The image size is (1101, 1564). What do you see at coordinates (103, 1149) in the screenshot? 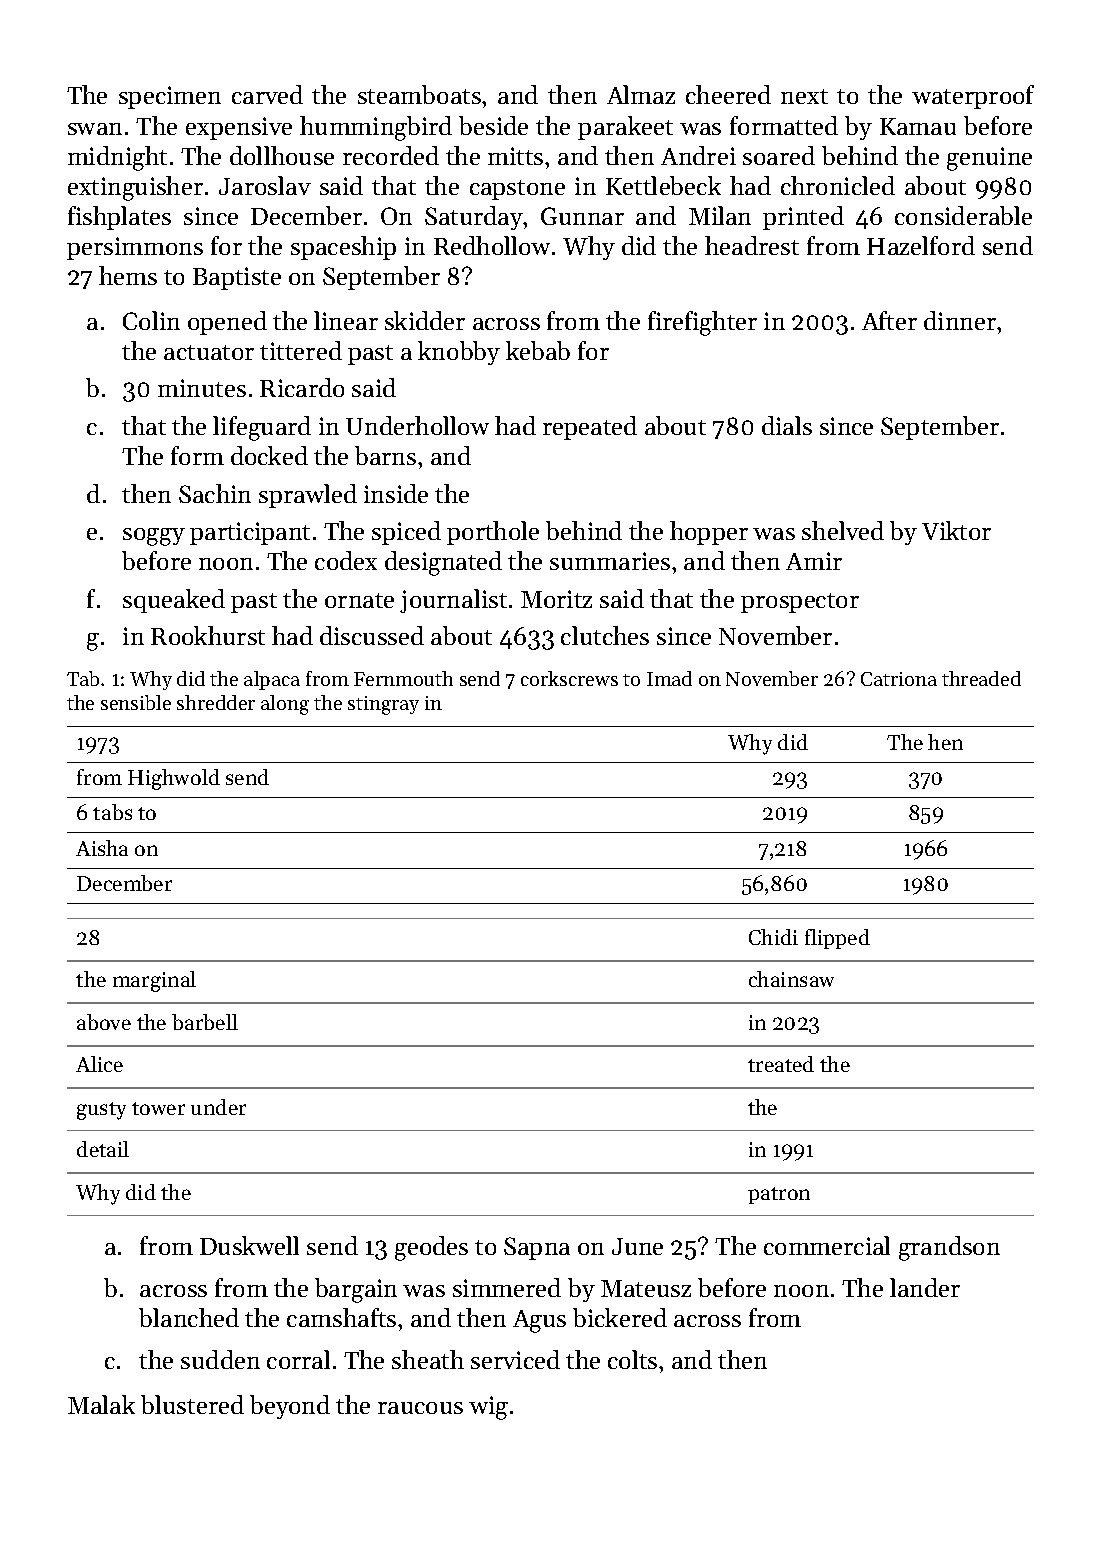
I see `detail` at bounding box center [103, 1149].
